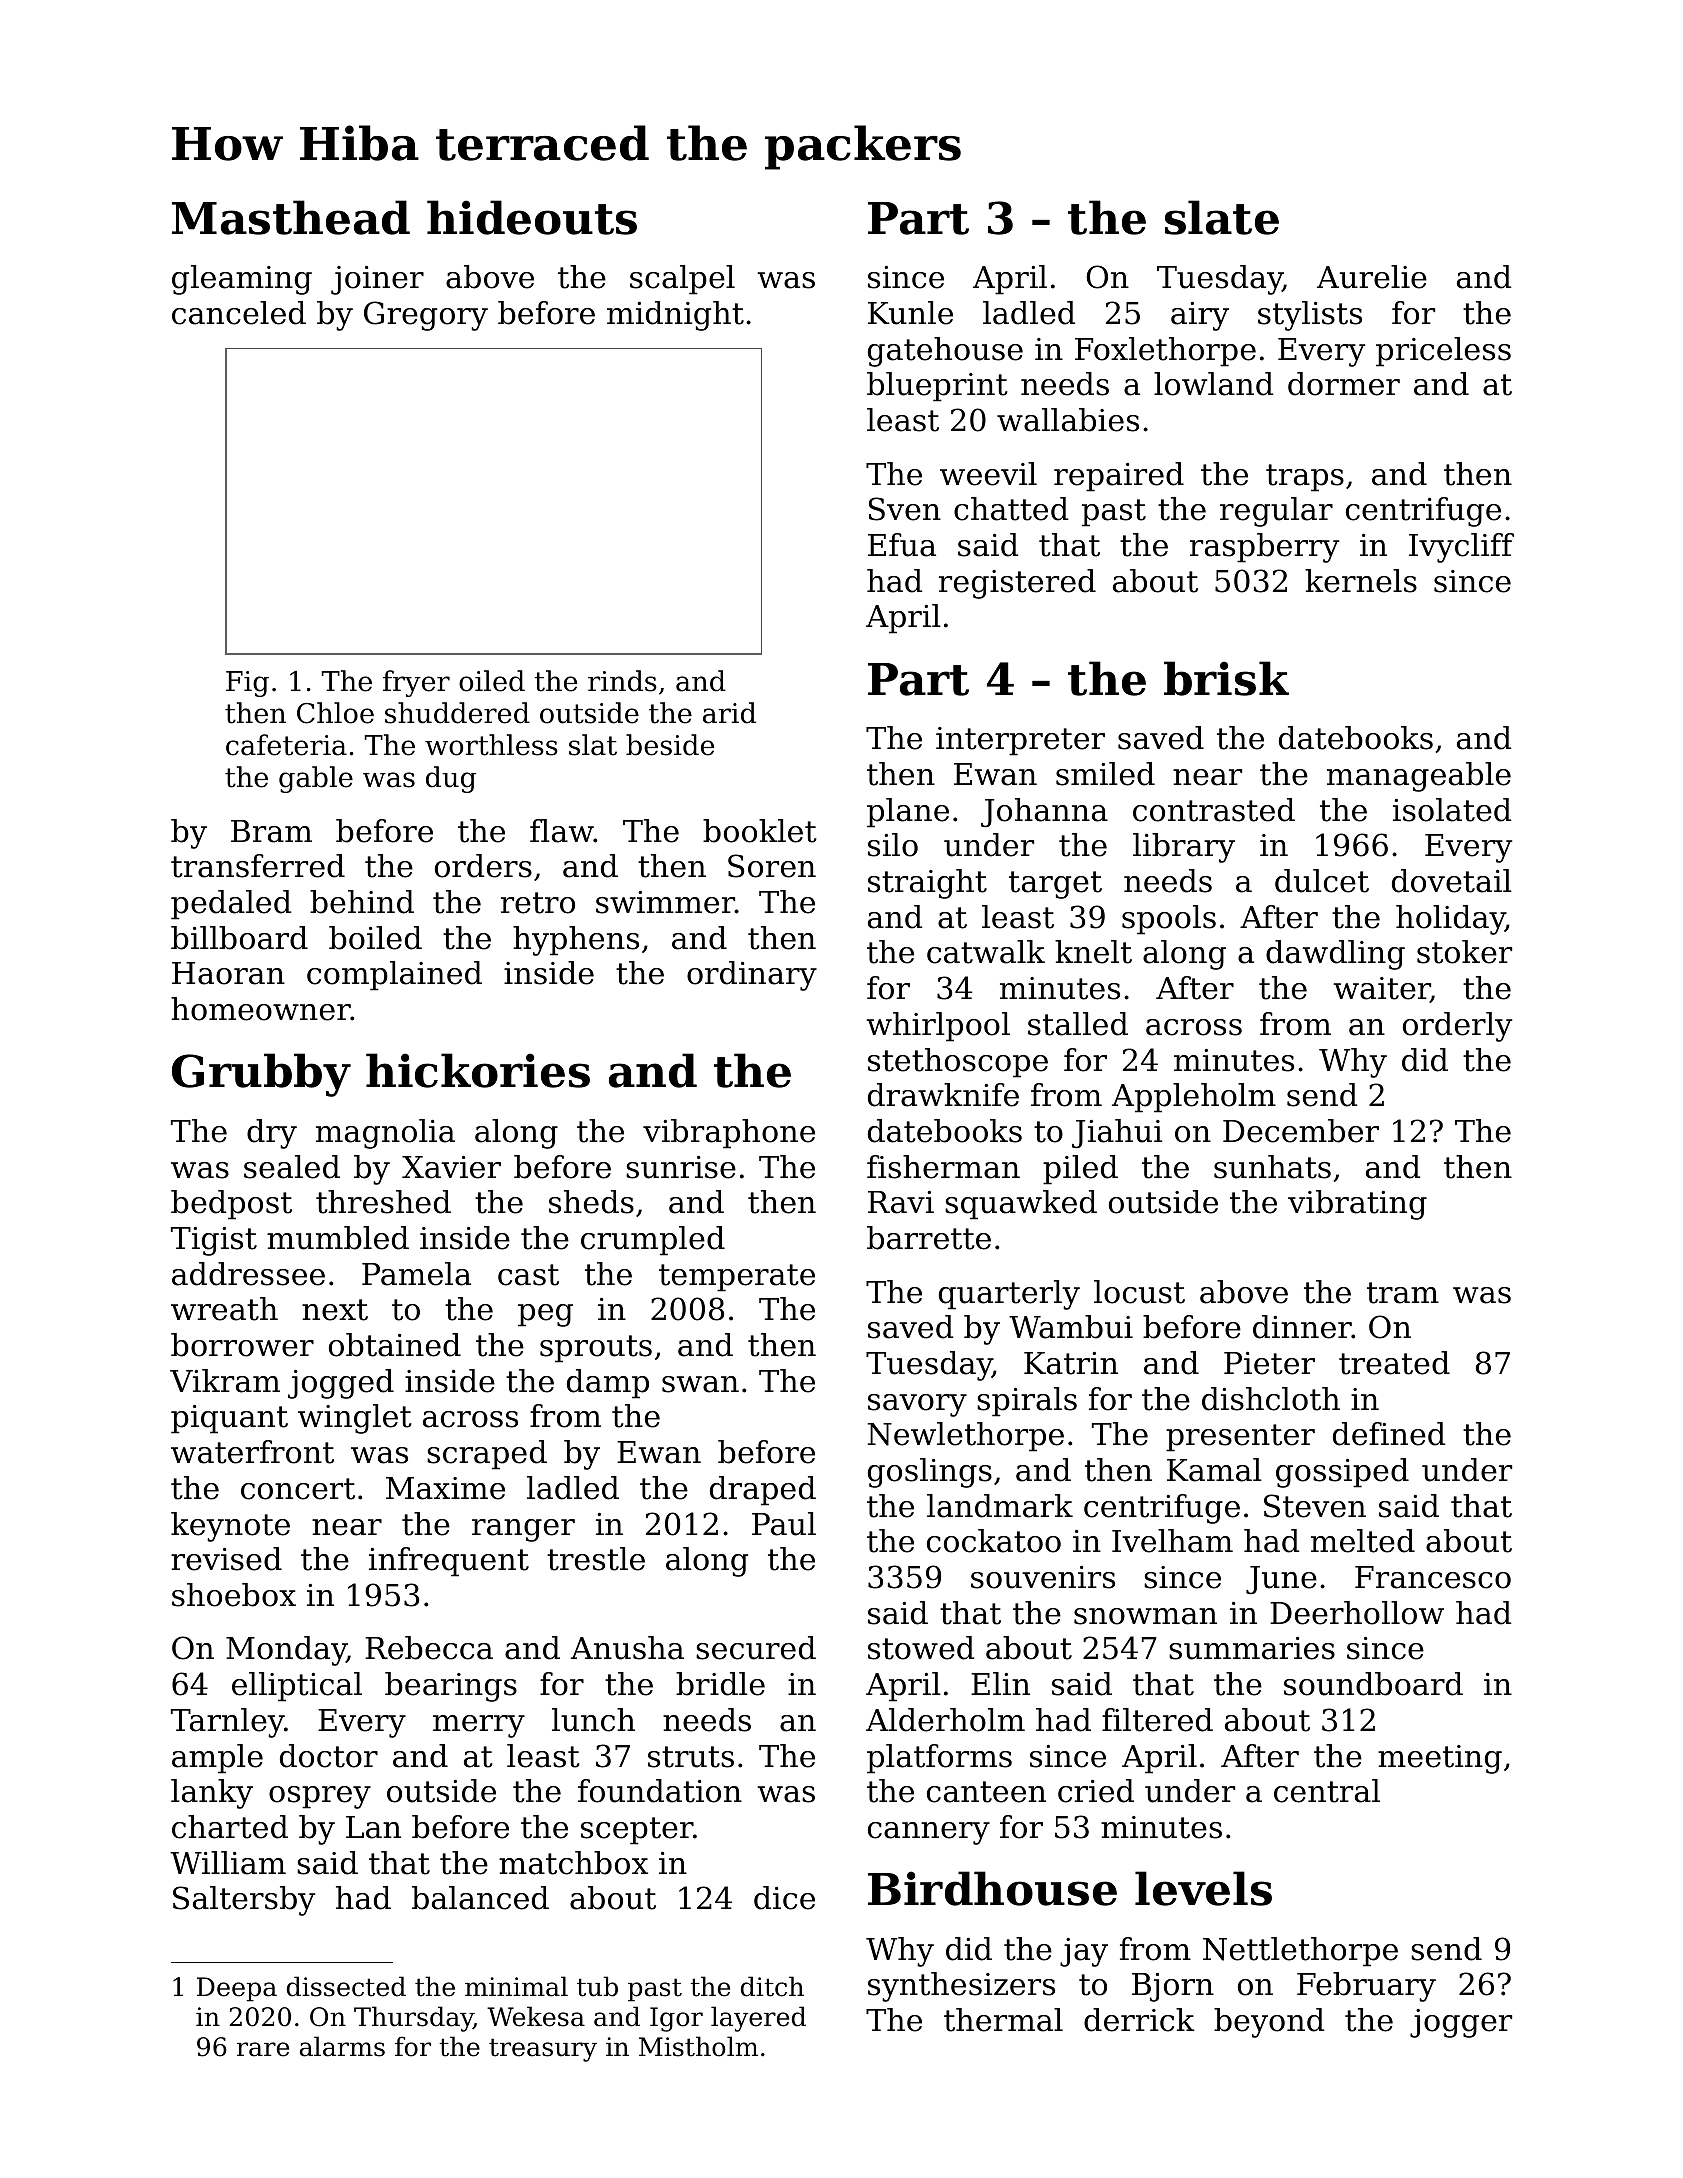  What do you see at coordinates (756, 1648) in the screenshot?
I see `secured` at bounding box center [756, 1648].
